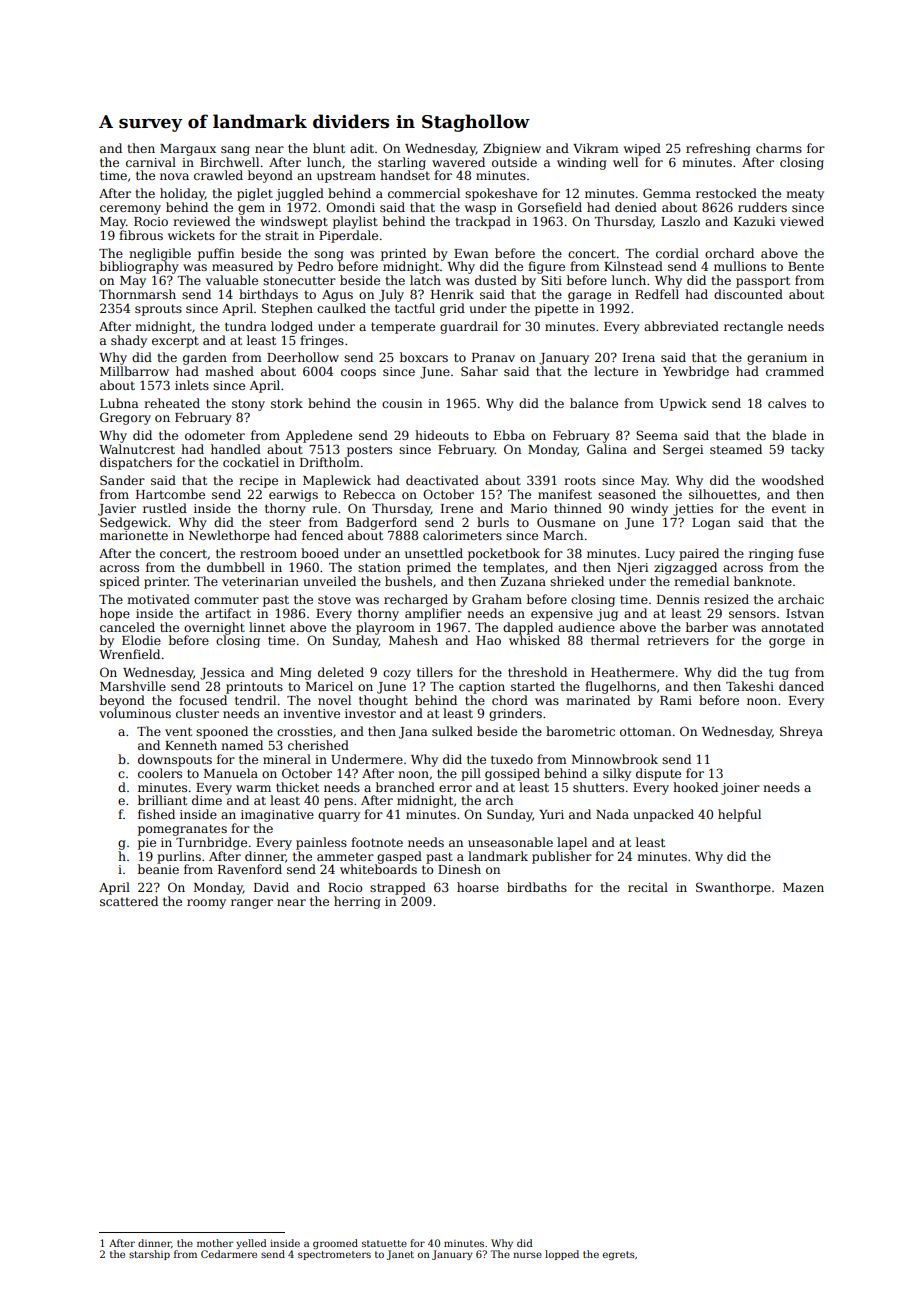 This screenshot has height=1308, width=924. Describe the element at coordinates (501, 194) in the screenshot. I see `spokeshave` at that location.
